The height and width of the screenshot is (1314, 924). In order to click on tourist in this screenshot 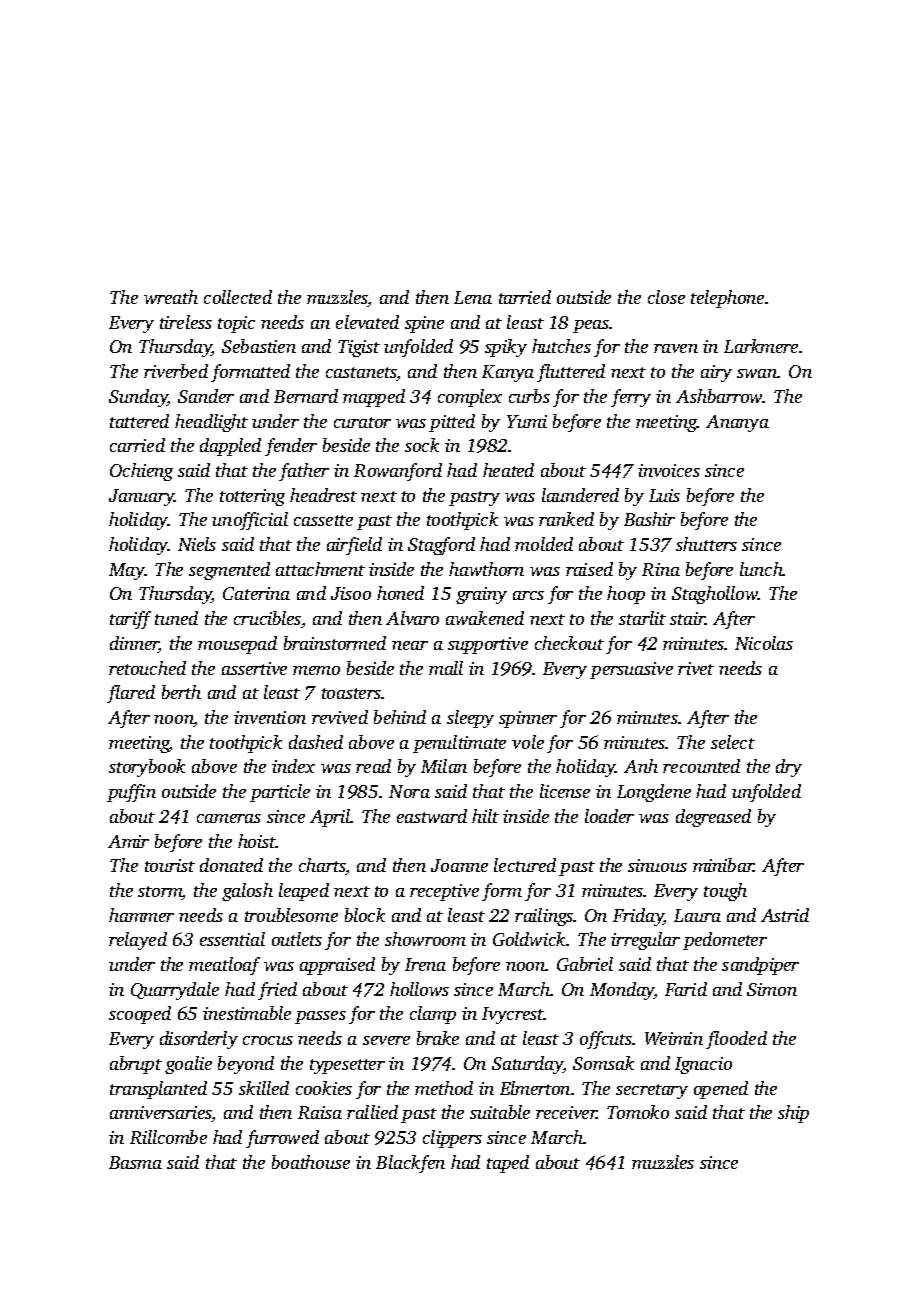, I will do `click(170, 865)`.
